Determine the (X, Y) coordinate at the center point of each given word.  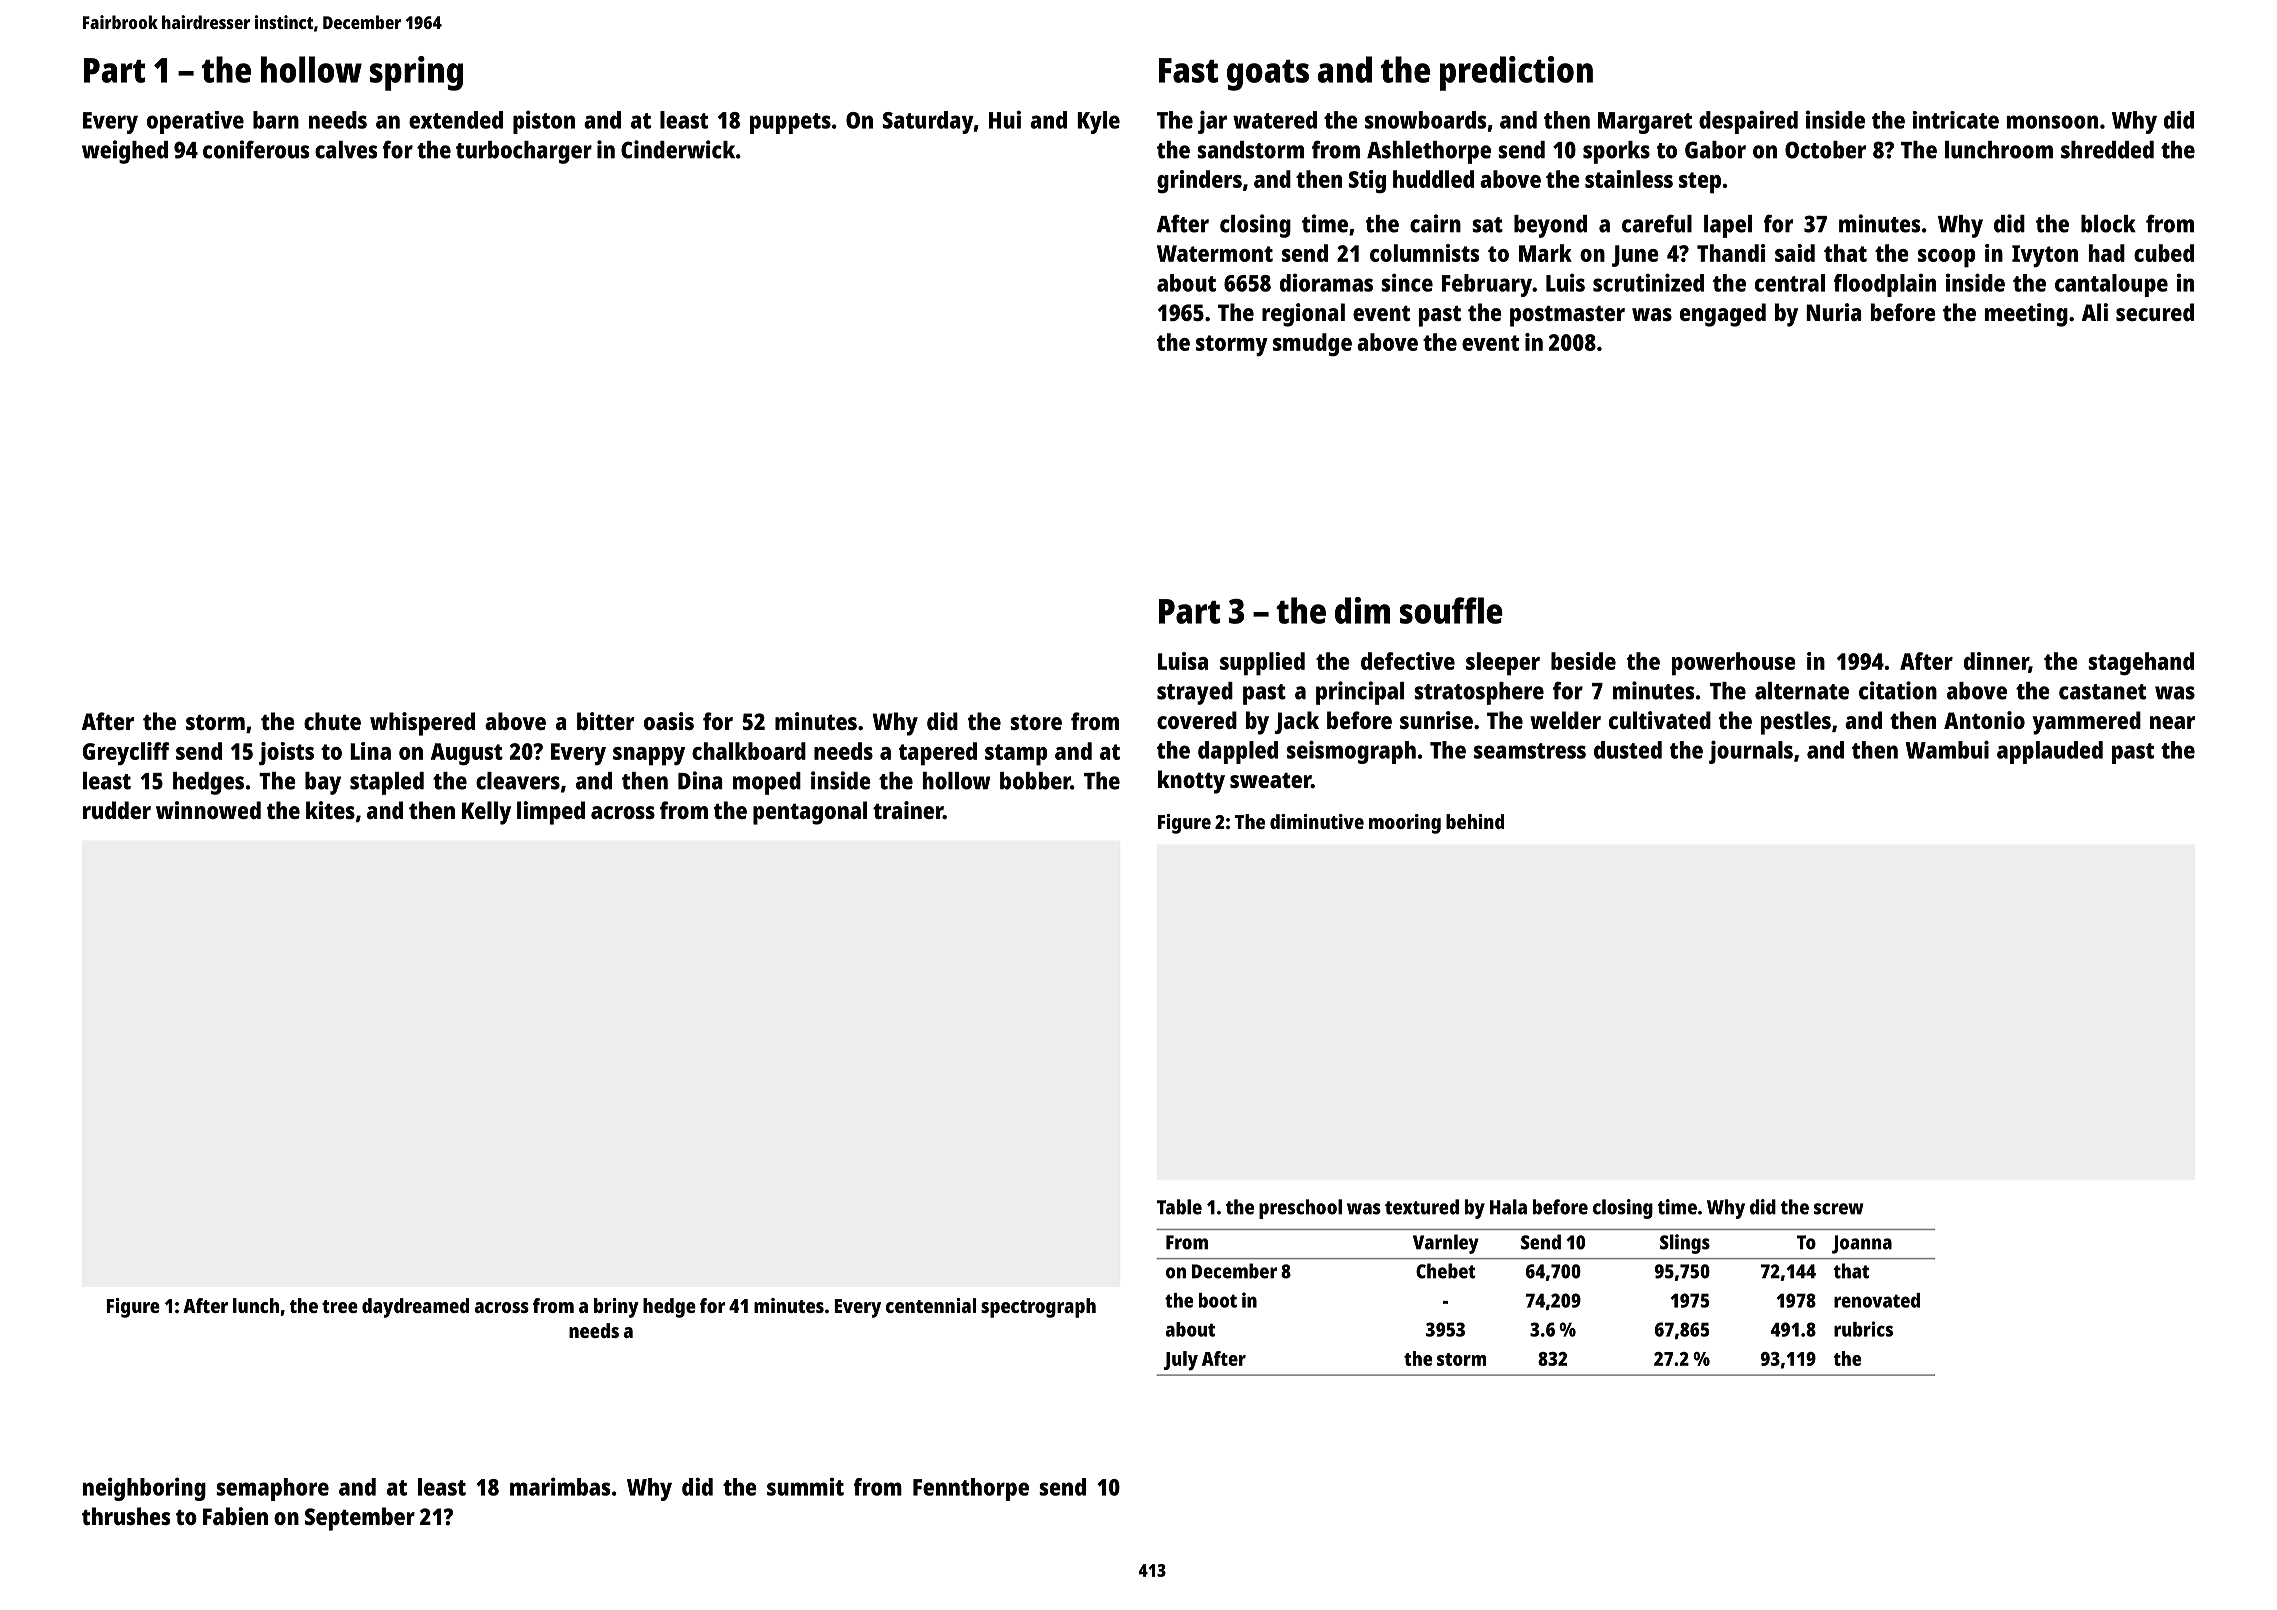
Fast (1188, 70)
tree (340, 1306)
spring (416, 73)
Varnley (1446, 1244)
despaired (1748, 122)
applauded (2050, 752)
